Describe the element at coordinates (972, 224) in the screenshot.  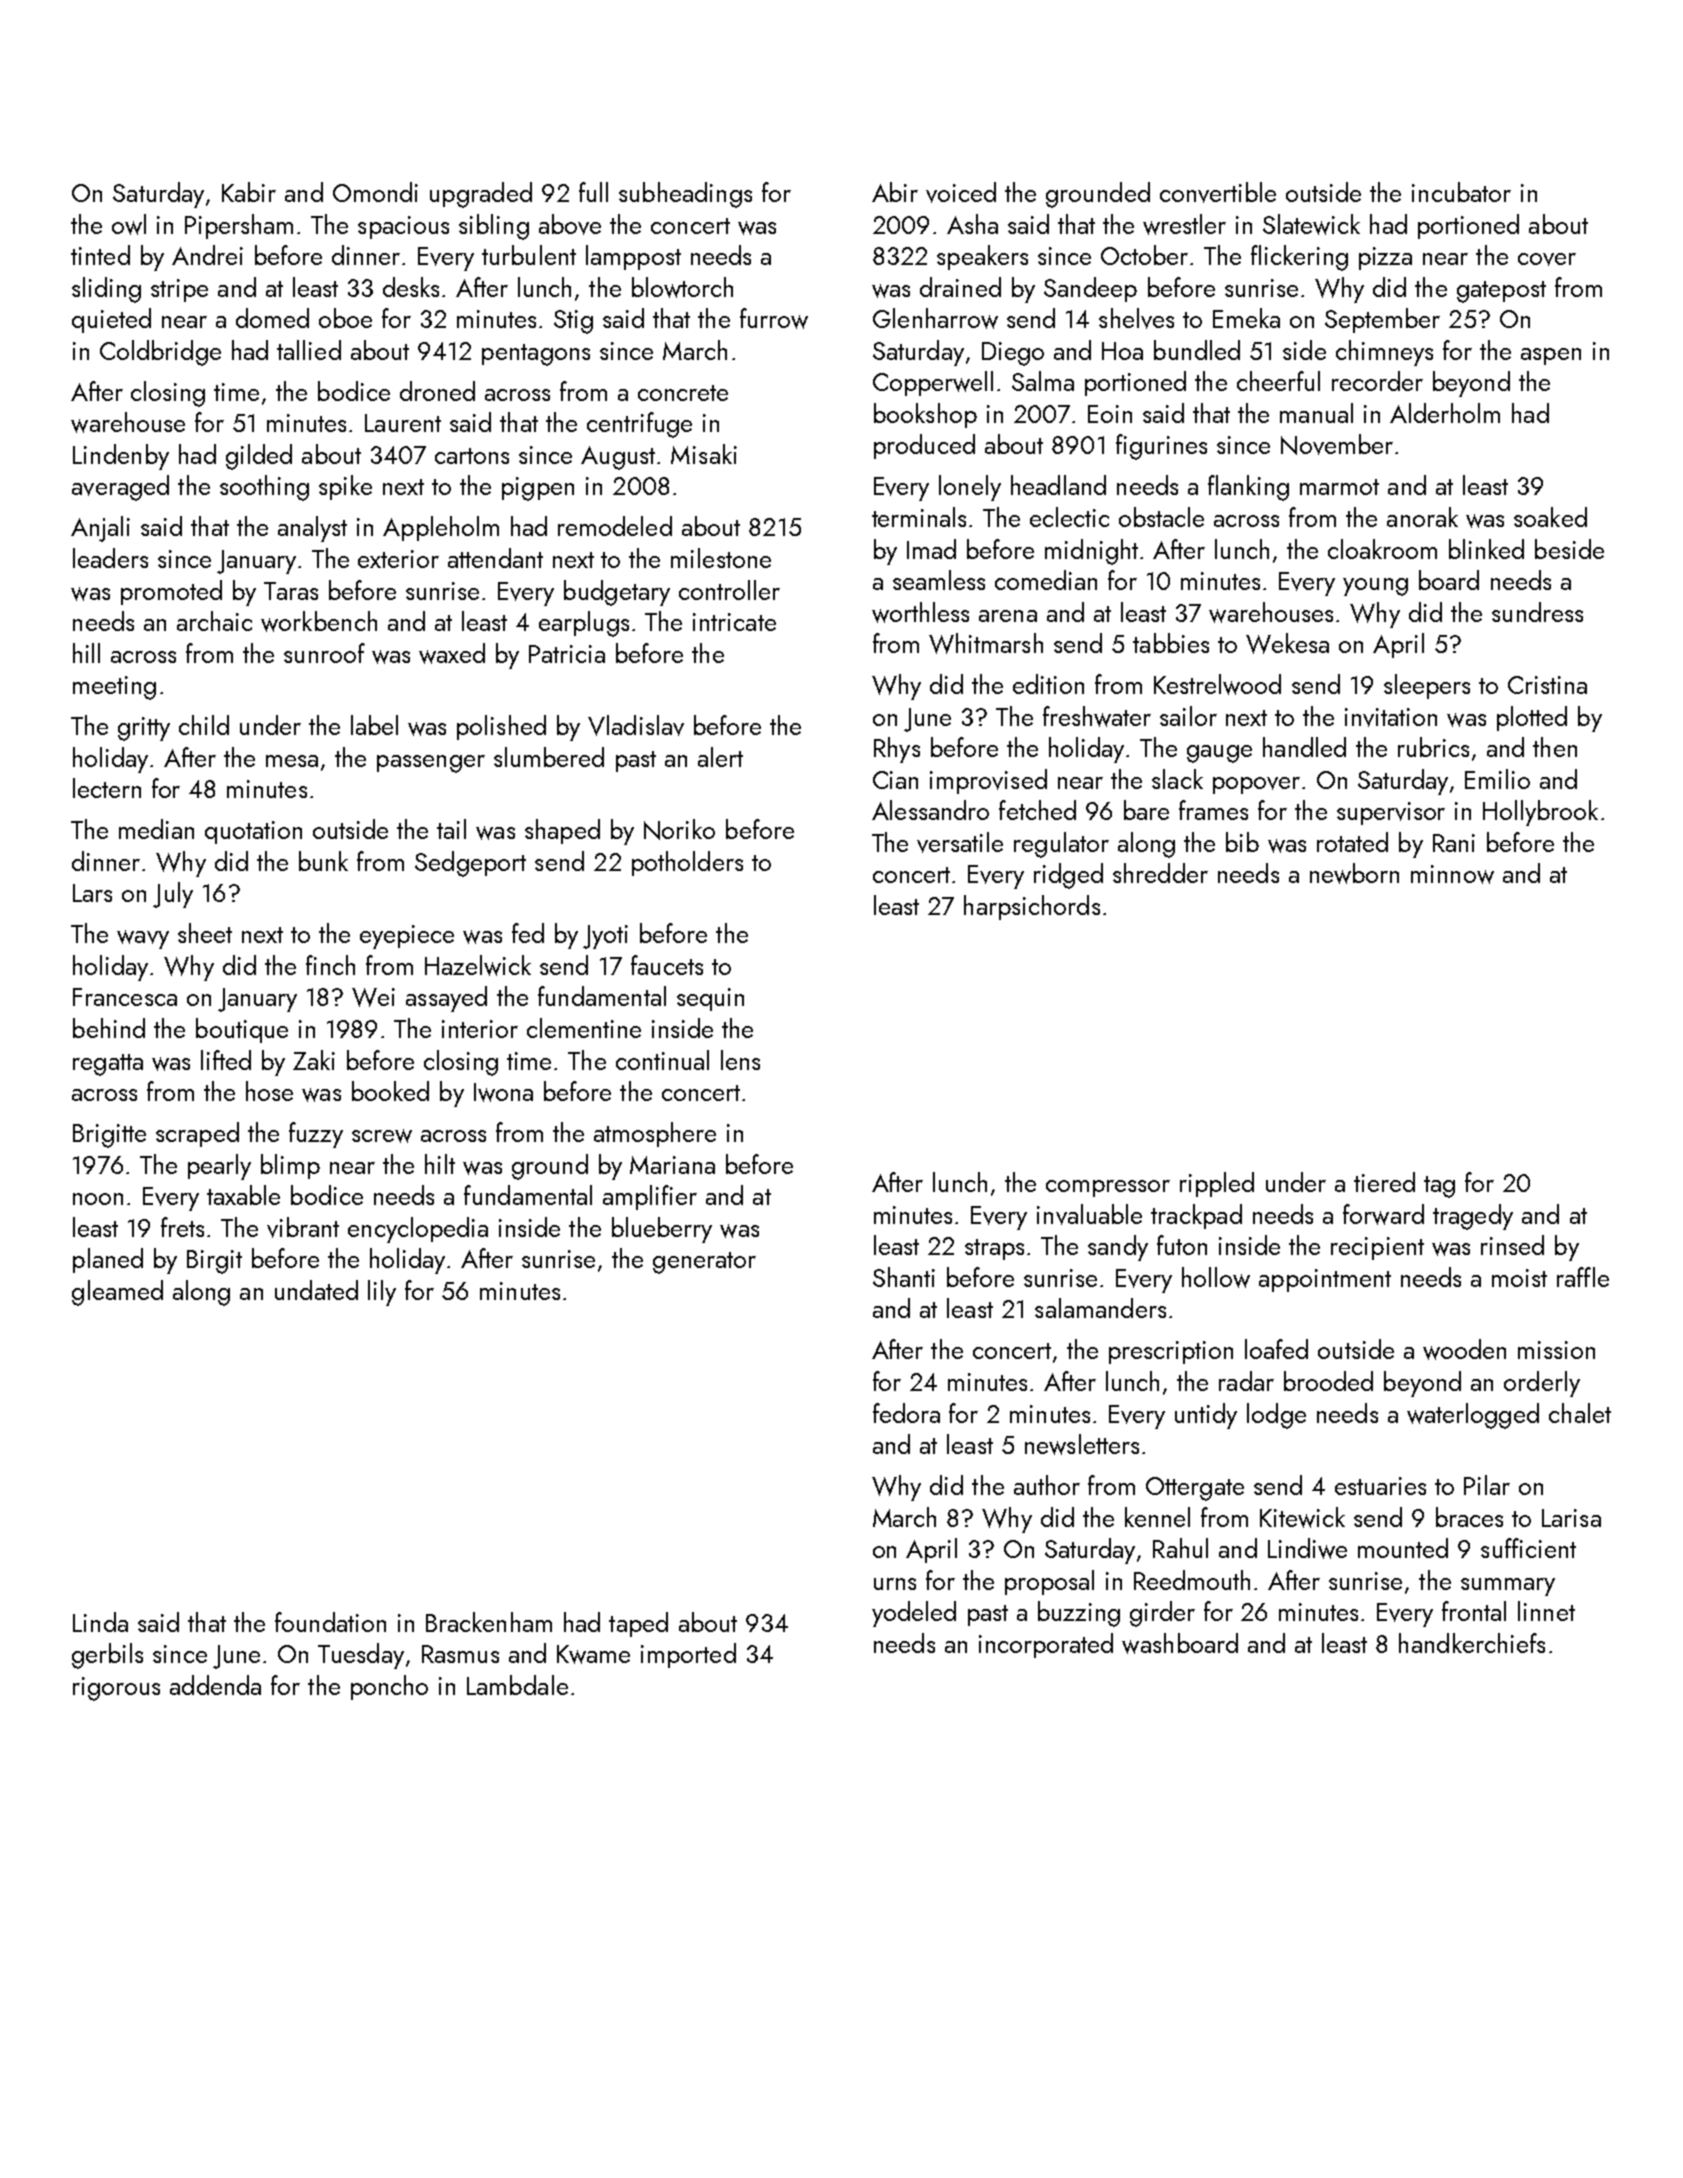
I see `Asha` at that location.
